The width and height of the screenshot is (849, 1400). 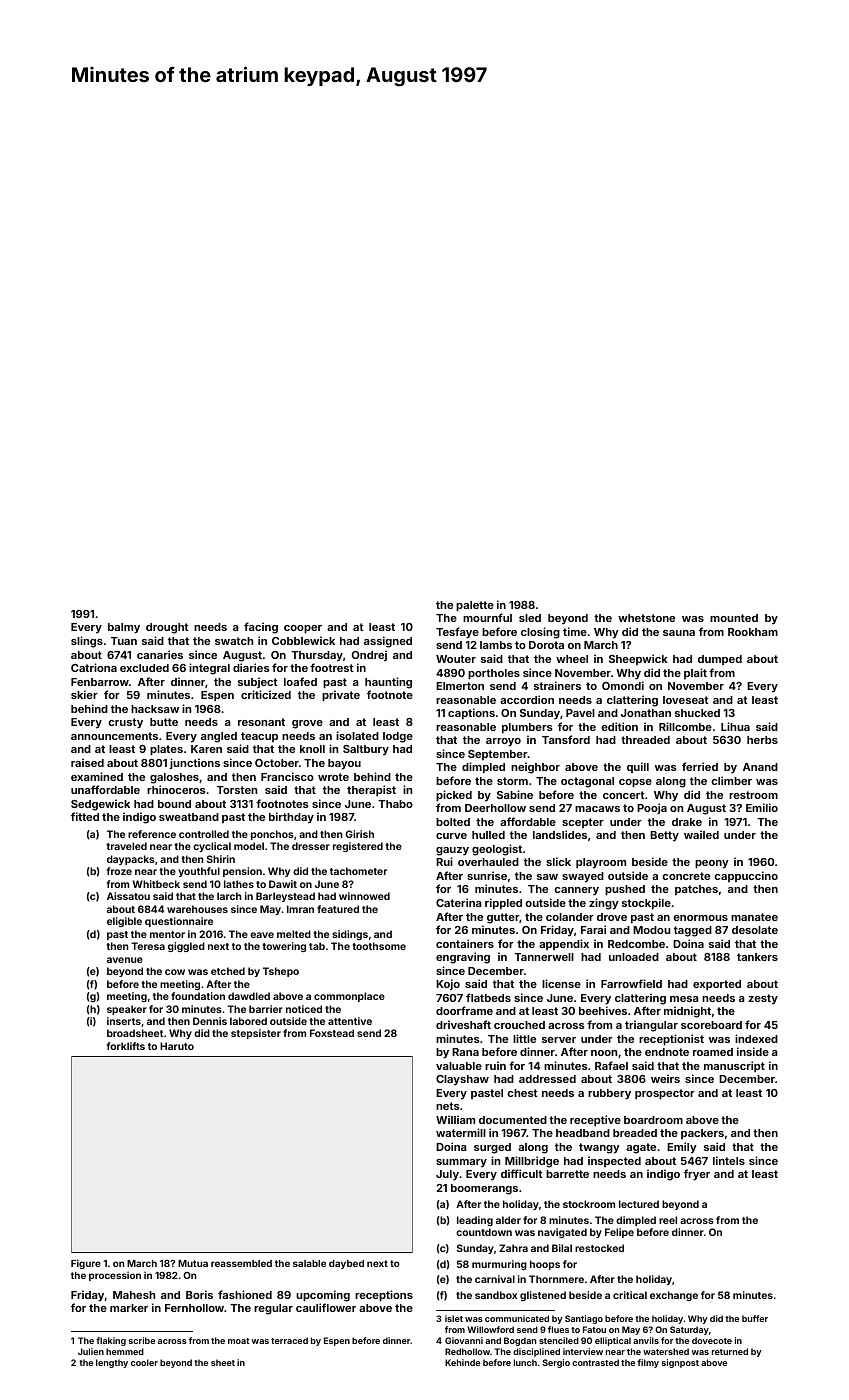 What do you see at coordinates (291, 818) in the screenshot?
I see `birthday` at bounding box center [291, 818].
